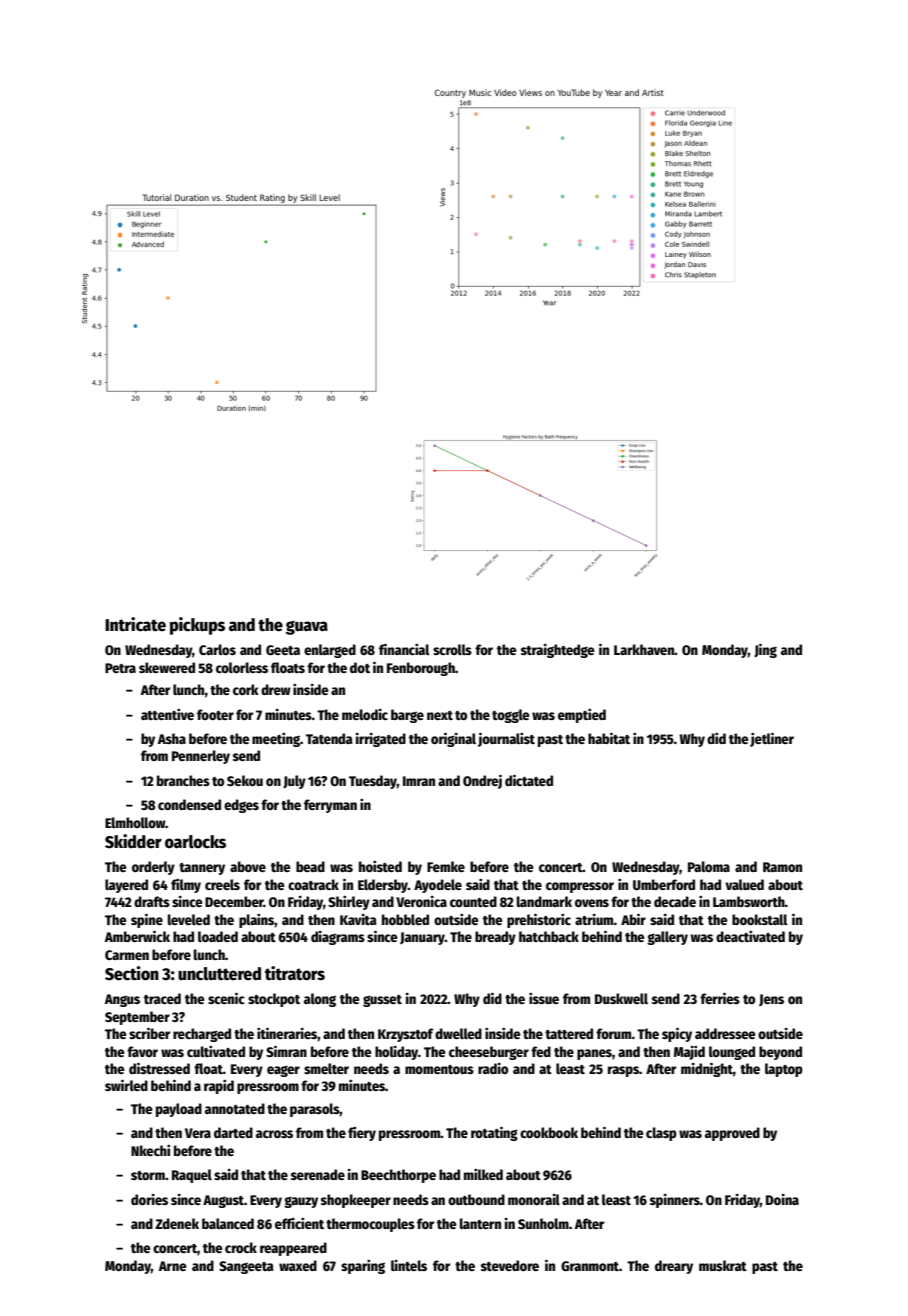 Image resolution: width=908 pixels, height=1316 pixels. Describe the element at coordinates (380, 866) in the screenshot. I see `hoisted` at that location.
